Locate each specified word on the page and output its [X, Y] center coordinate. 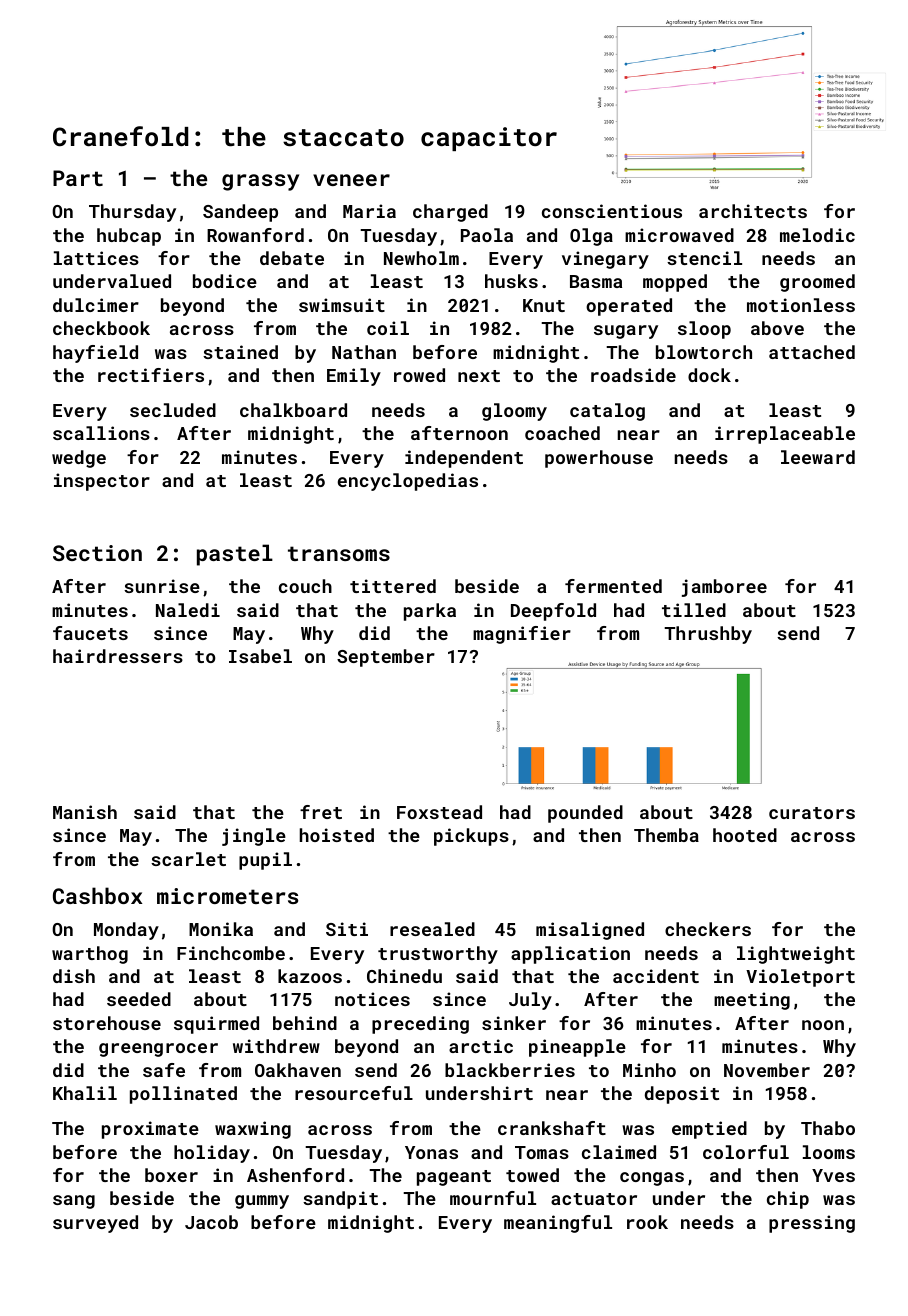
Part [78, 178]
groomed [817, 283]
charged [450, 213]
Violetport [800, 978]
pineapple [577, 1048]
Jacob [211, 1222]
